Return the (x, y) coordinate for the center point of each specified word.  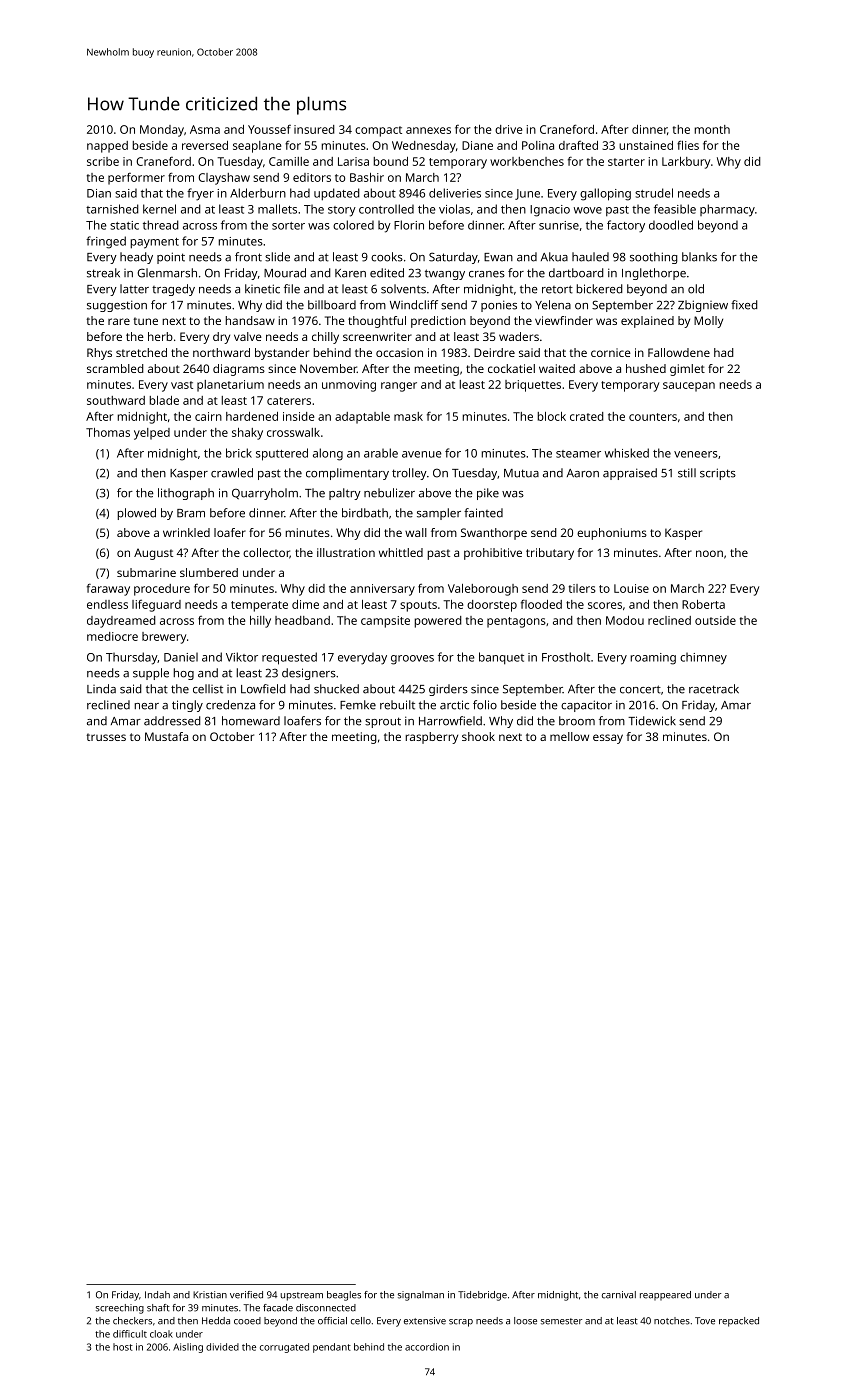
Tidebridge (482, 1296)
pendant (332, 1348)
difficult (130, 1334)
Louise (631, 588)
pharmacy (727, 210)
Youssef (269, 129)
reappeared (665, 1295)
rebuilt (397, 705)
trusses (106, 737)
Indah (157, 1295)
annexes (428, 130)
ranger (399, 387)
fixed (744, 305)
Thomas (108, 432)
